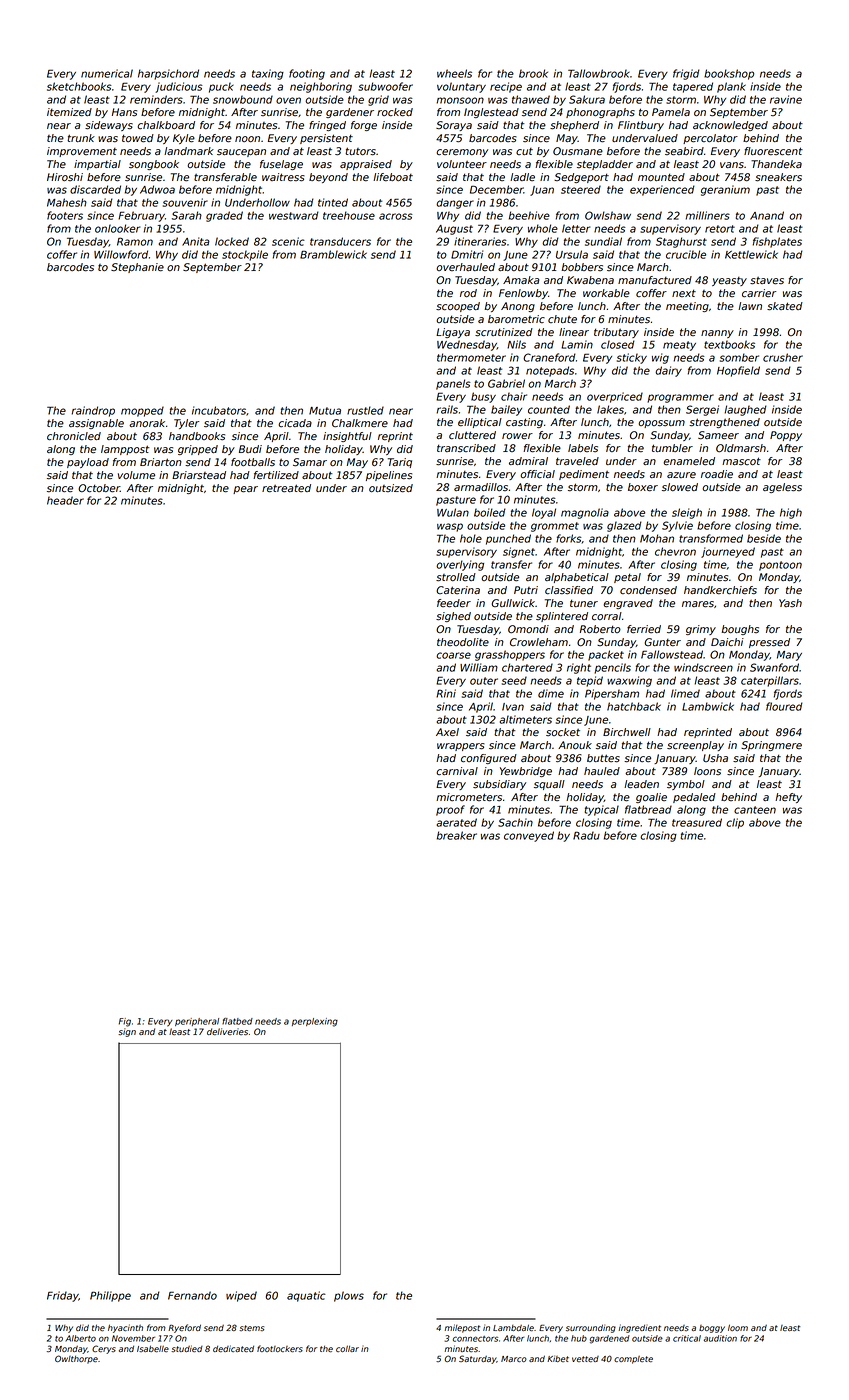 This screenshot has height=1400, width=849. Describe the element at coordinates (447, 732) in the screenshot. I see `Axel` at that location.
